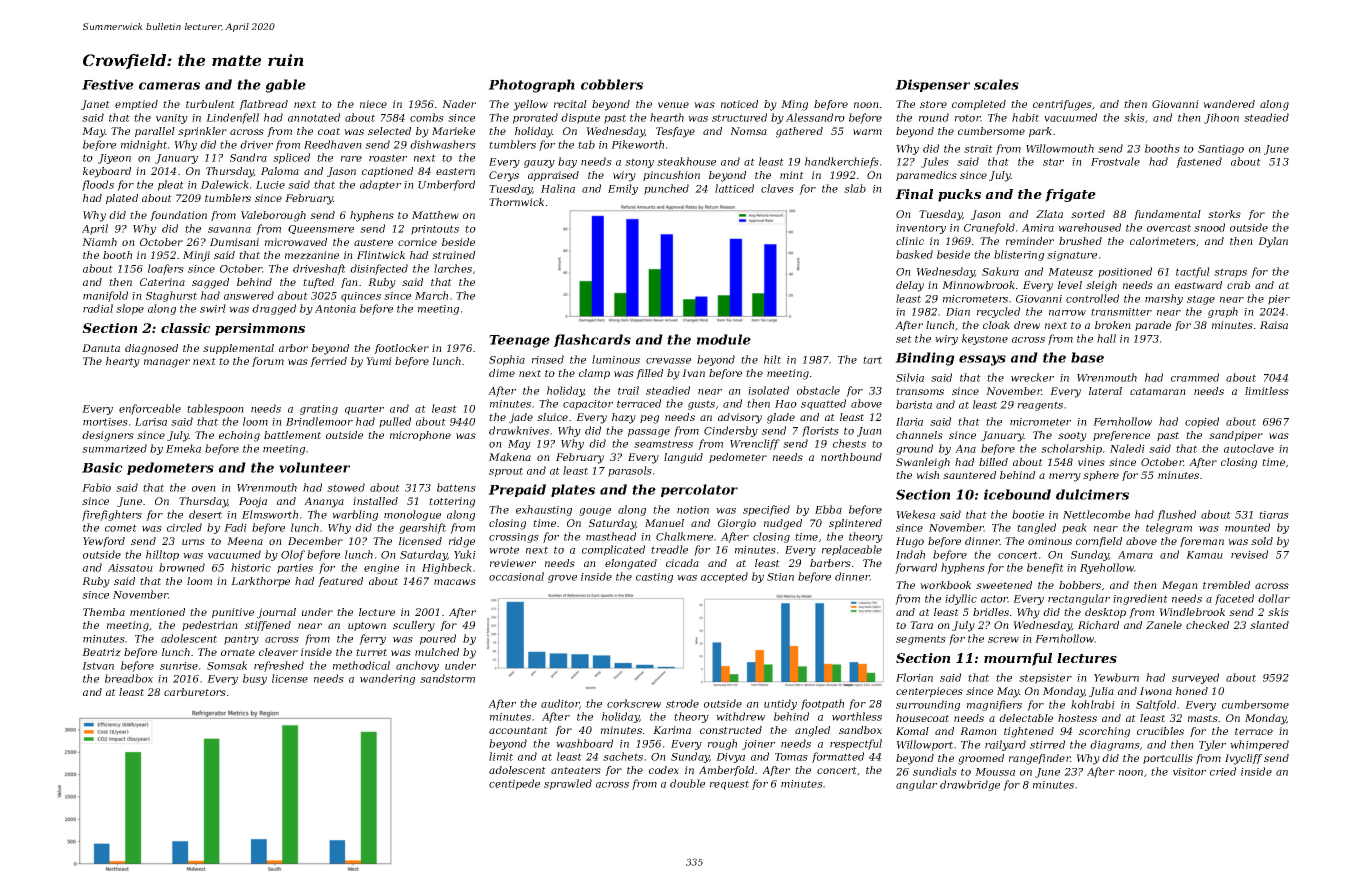 The width and height of the screenshot is (1372, 887). Describe the element at coordinates (921, 625) in the screenshot. I see `Tara` at that location.
